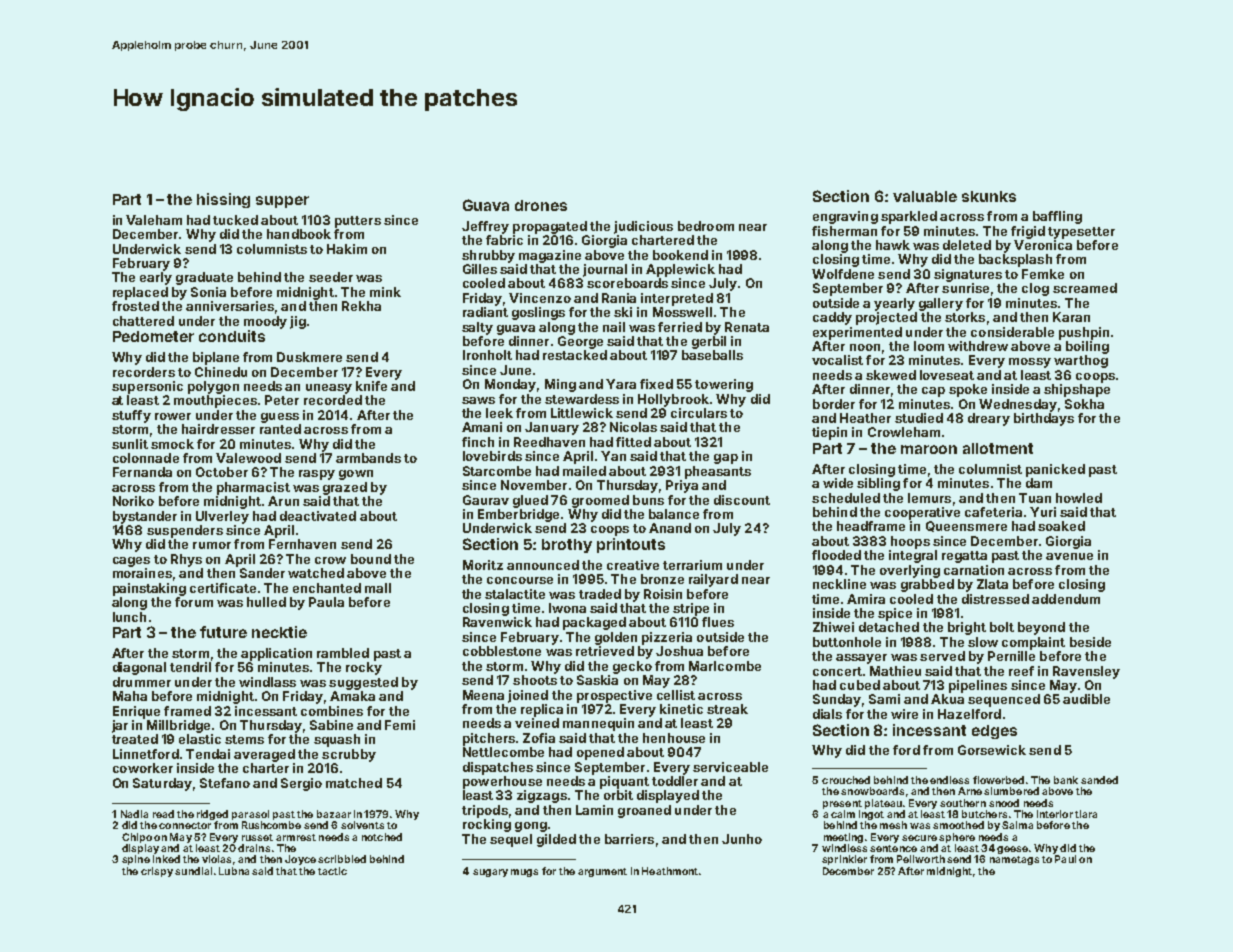 The width and height of the screenshot is (1233, 952). Describe the element at coordinates (253, 488) in the screenshot. I see `pharmacist` at that location.
